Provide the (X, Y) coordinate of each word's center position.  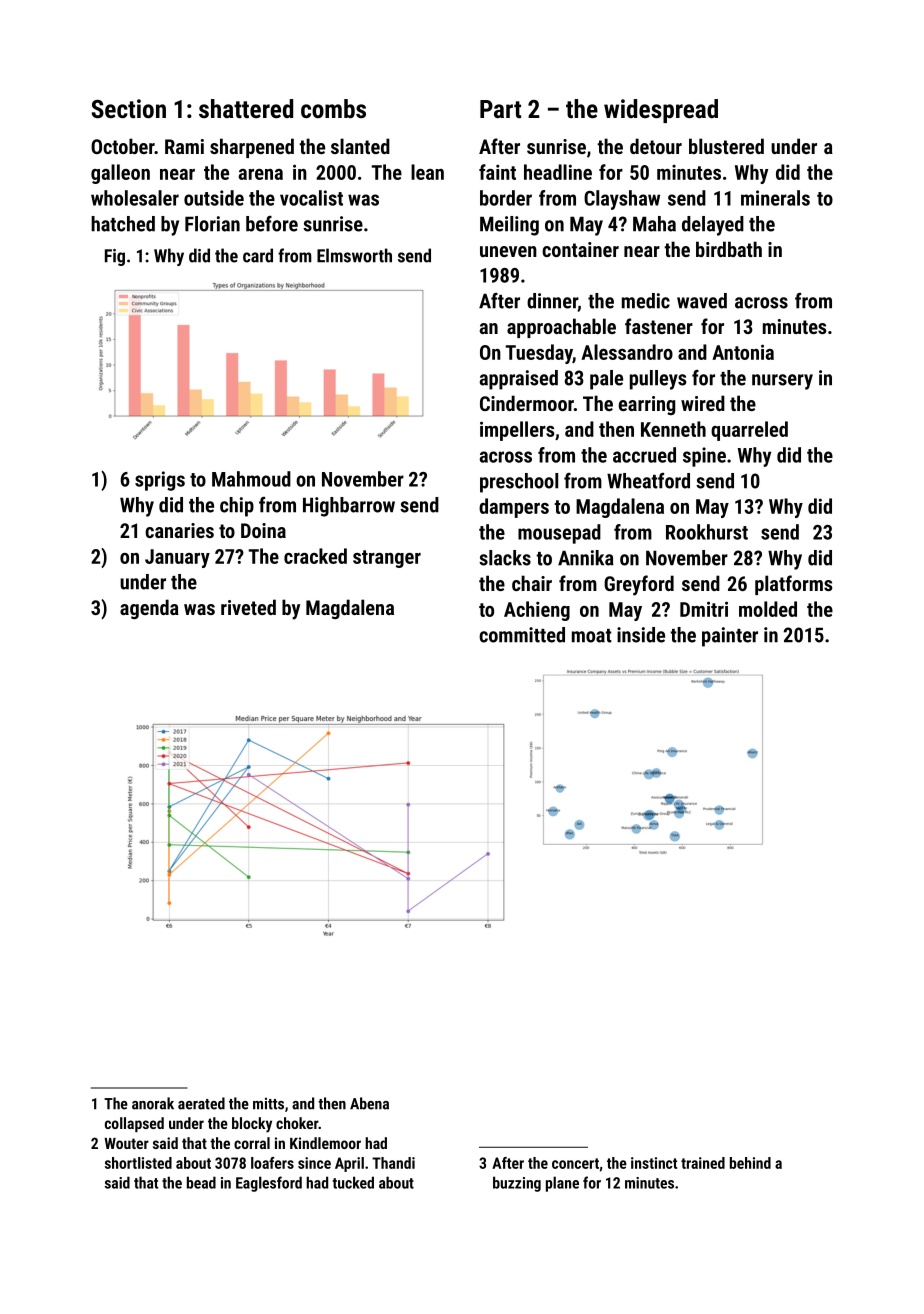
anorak (153, 1103)
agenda (149, 609)
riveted (248, 607)
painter (730, 637)
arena (261, 174)
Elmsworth (354, 255)
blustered (726, 146)
